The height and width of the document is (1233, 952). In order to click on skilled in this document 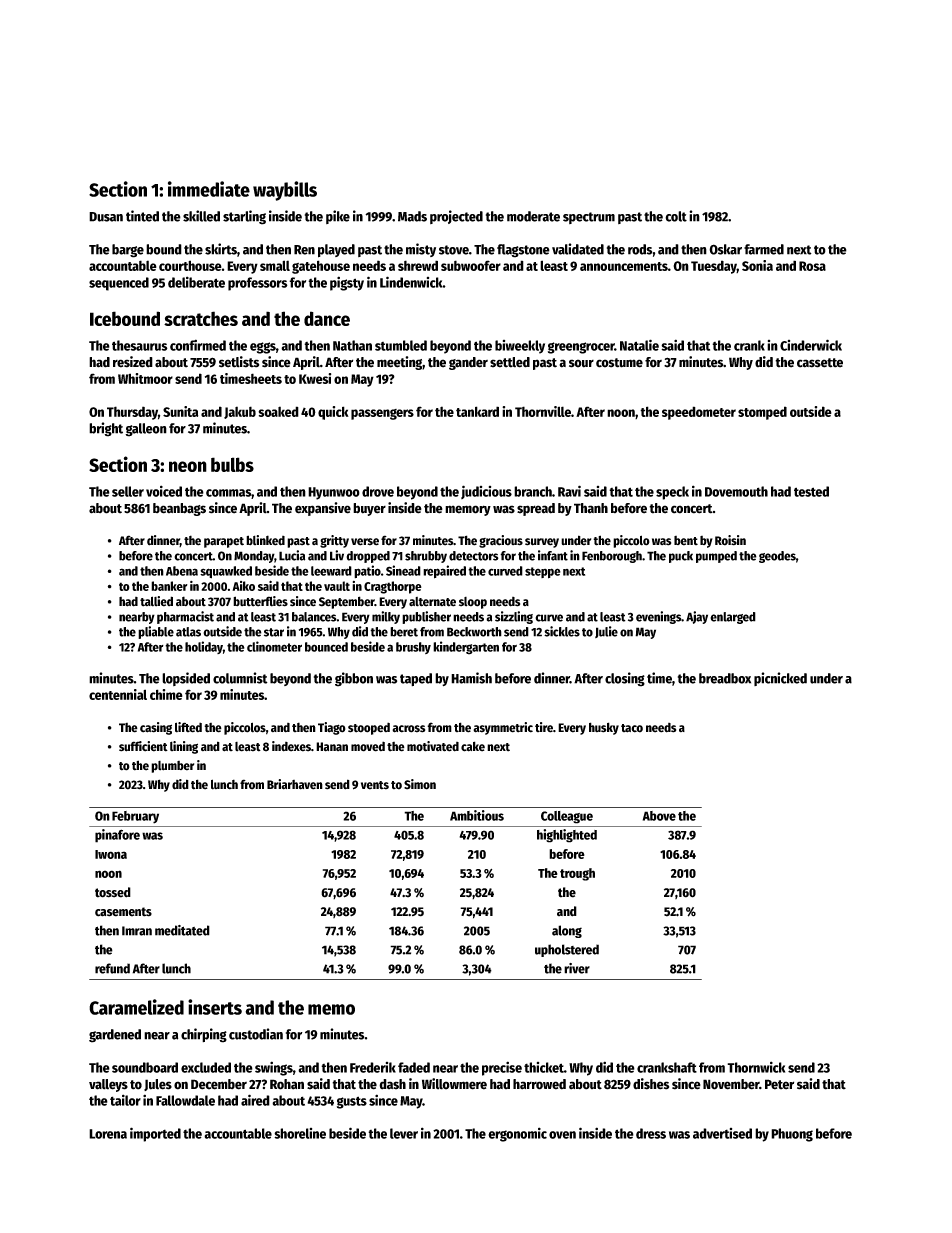, I will do `click(201, 216)`.
